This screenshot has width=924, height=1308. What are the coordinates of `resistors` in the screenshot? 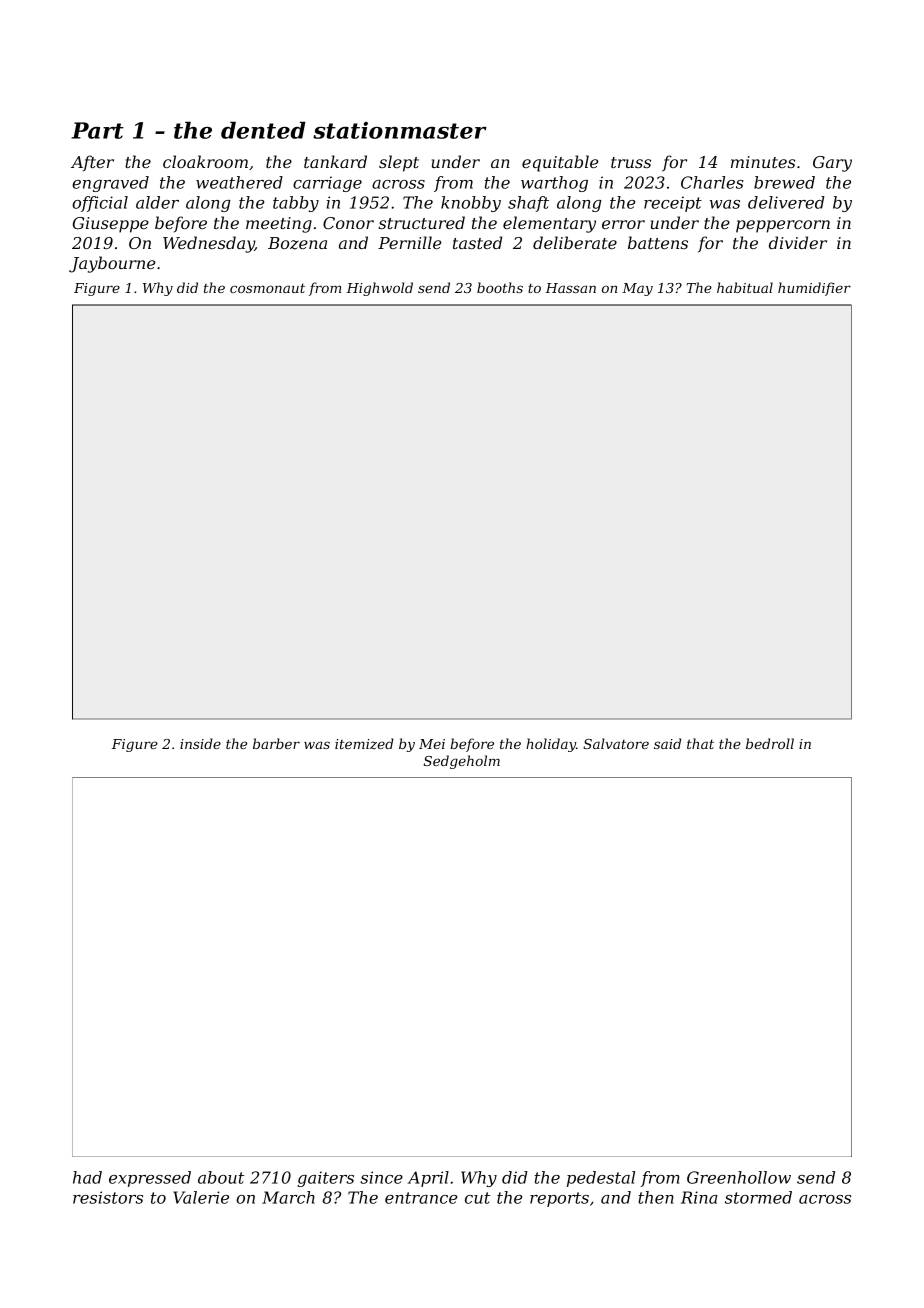 It's located at (108, 1197).
